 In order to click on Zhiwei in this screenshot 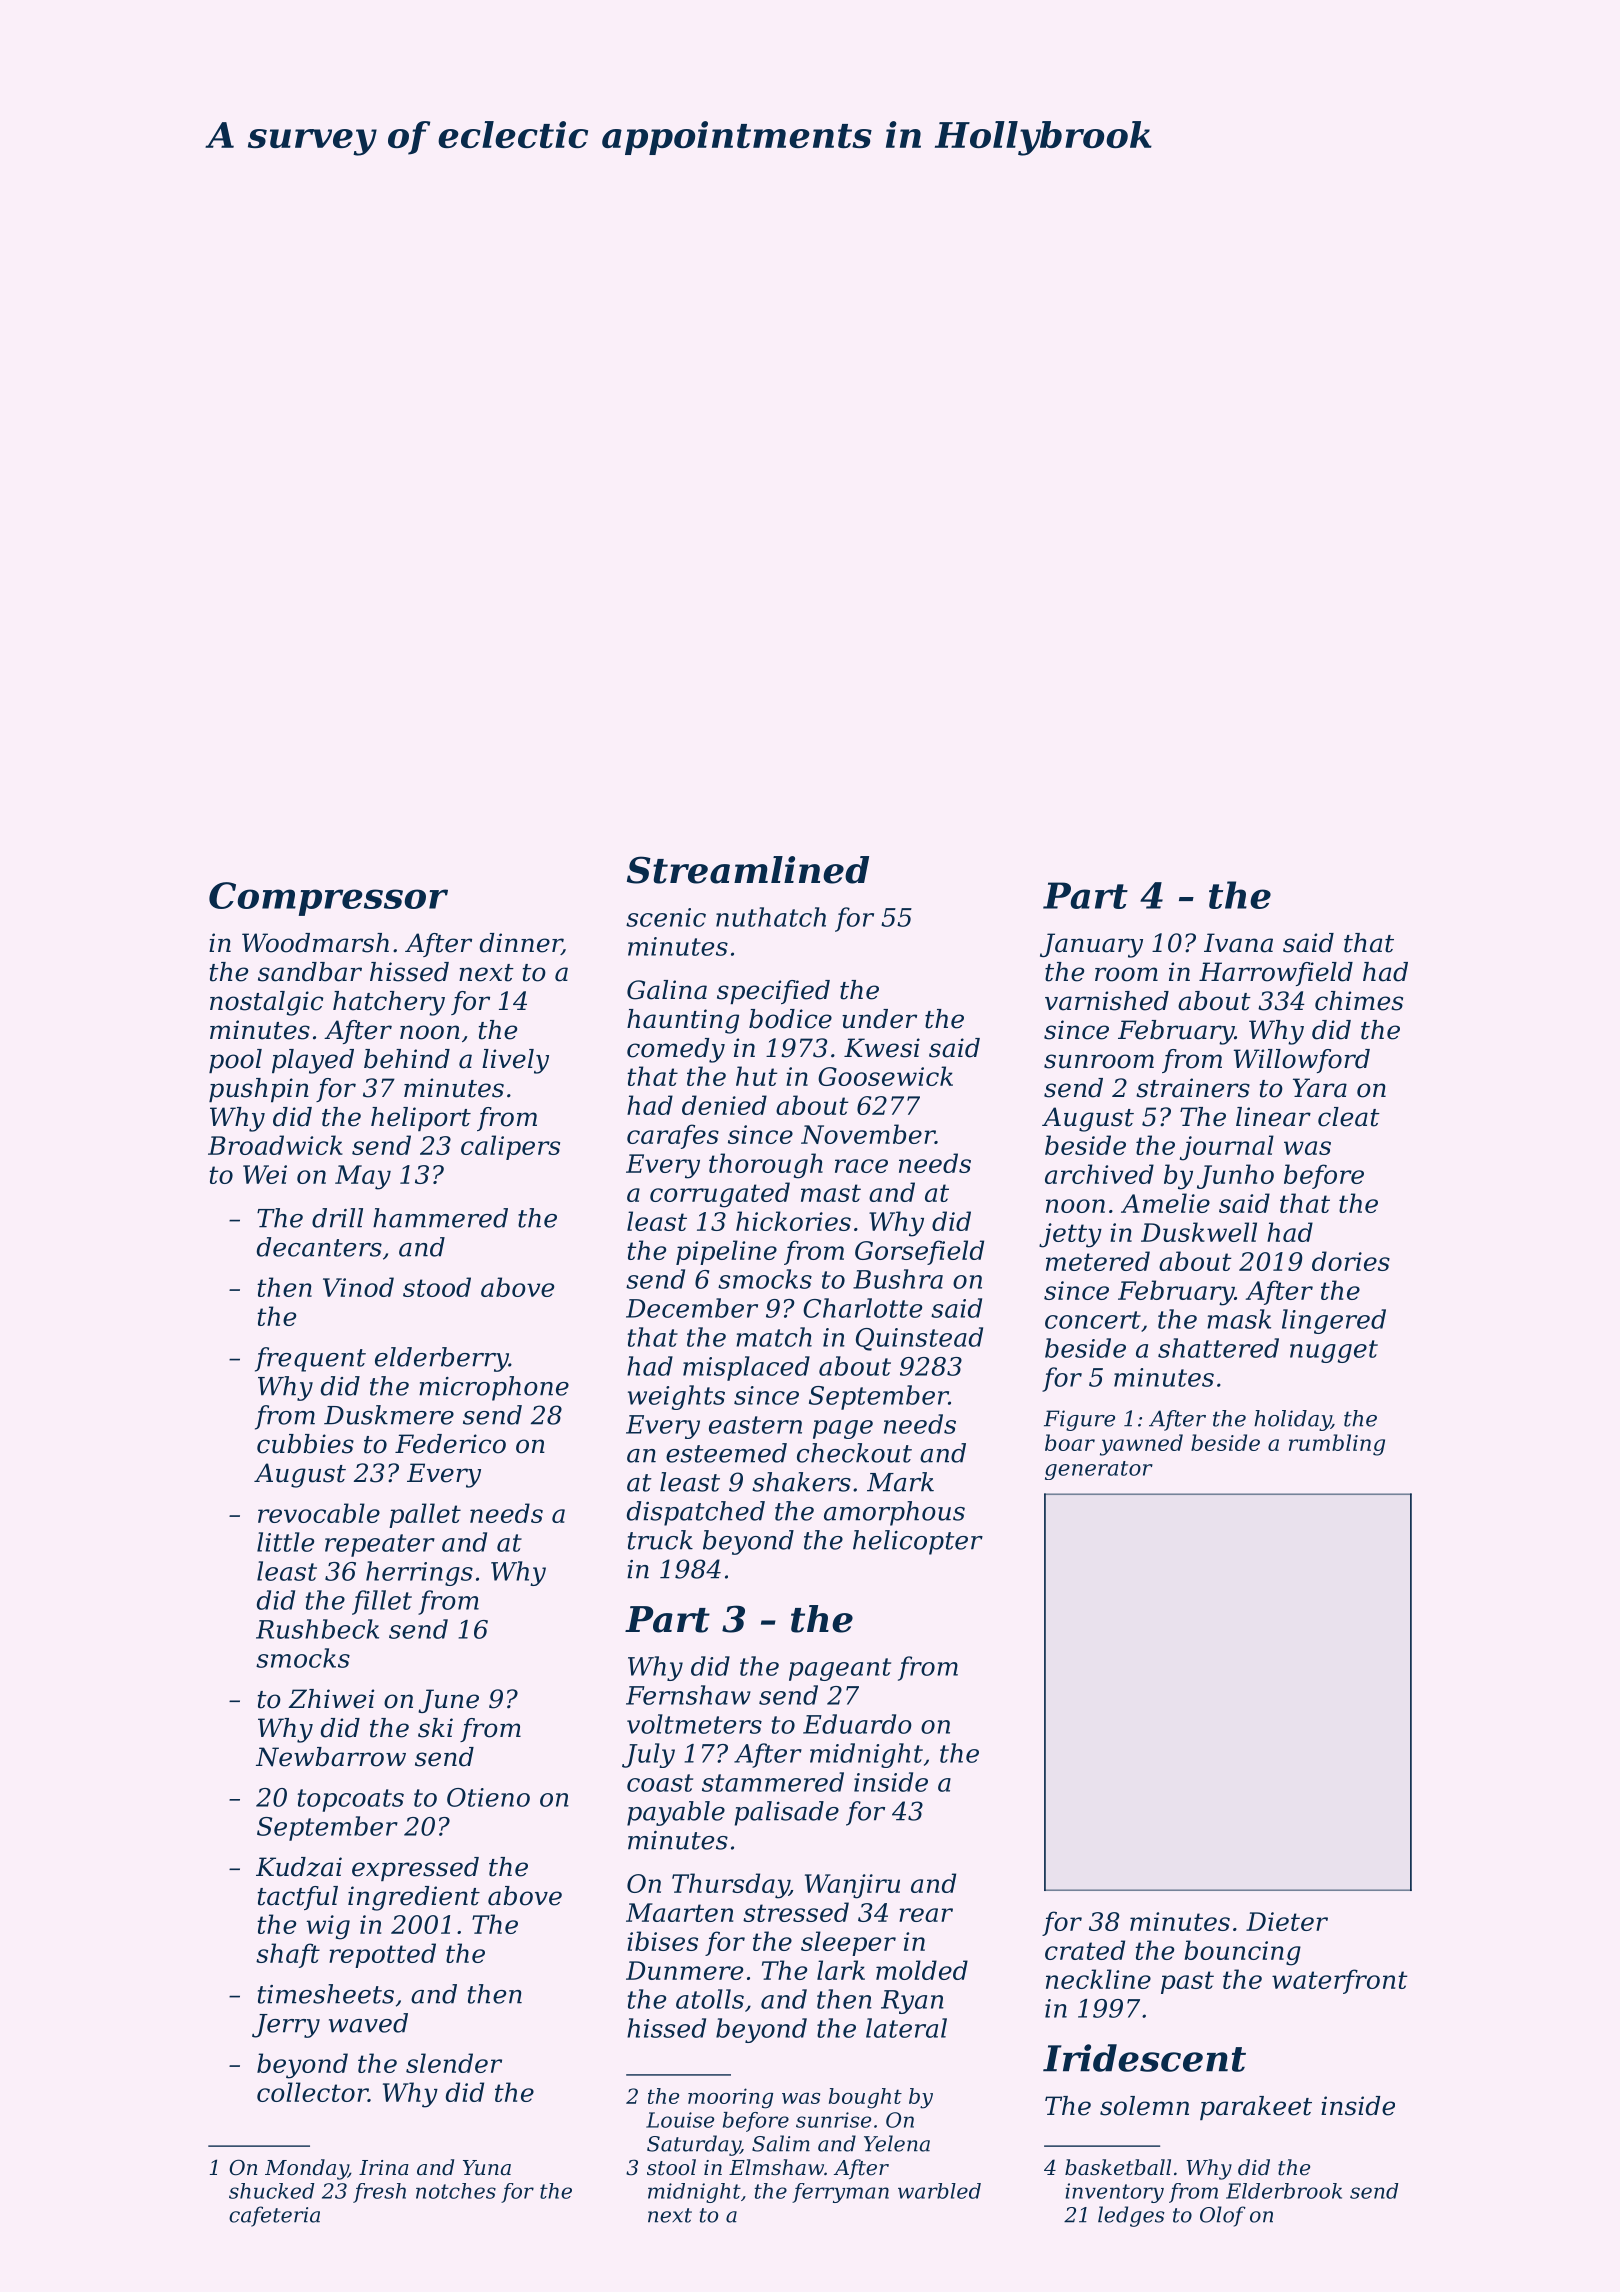, I will do `click(331, 1699)`.
